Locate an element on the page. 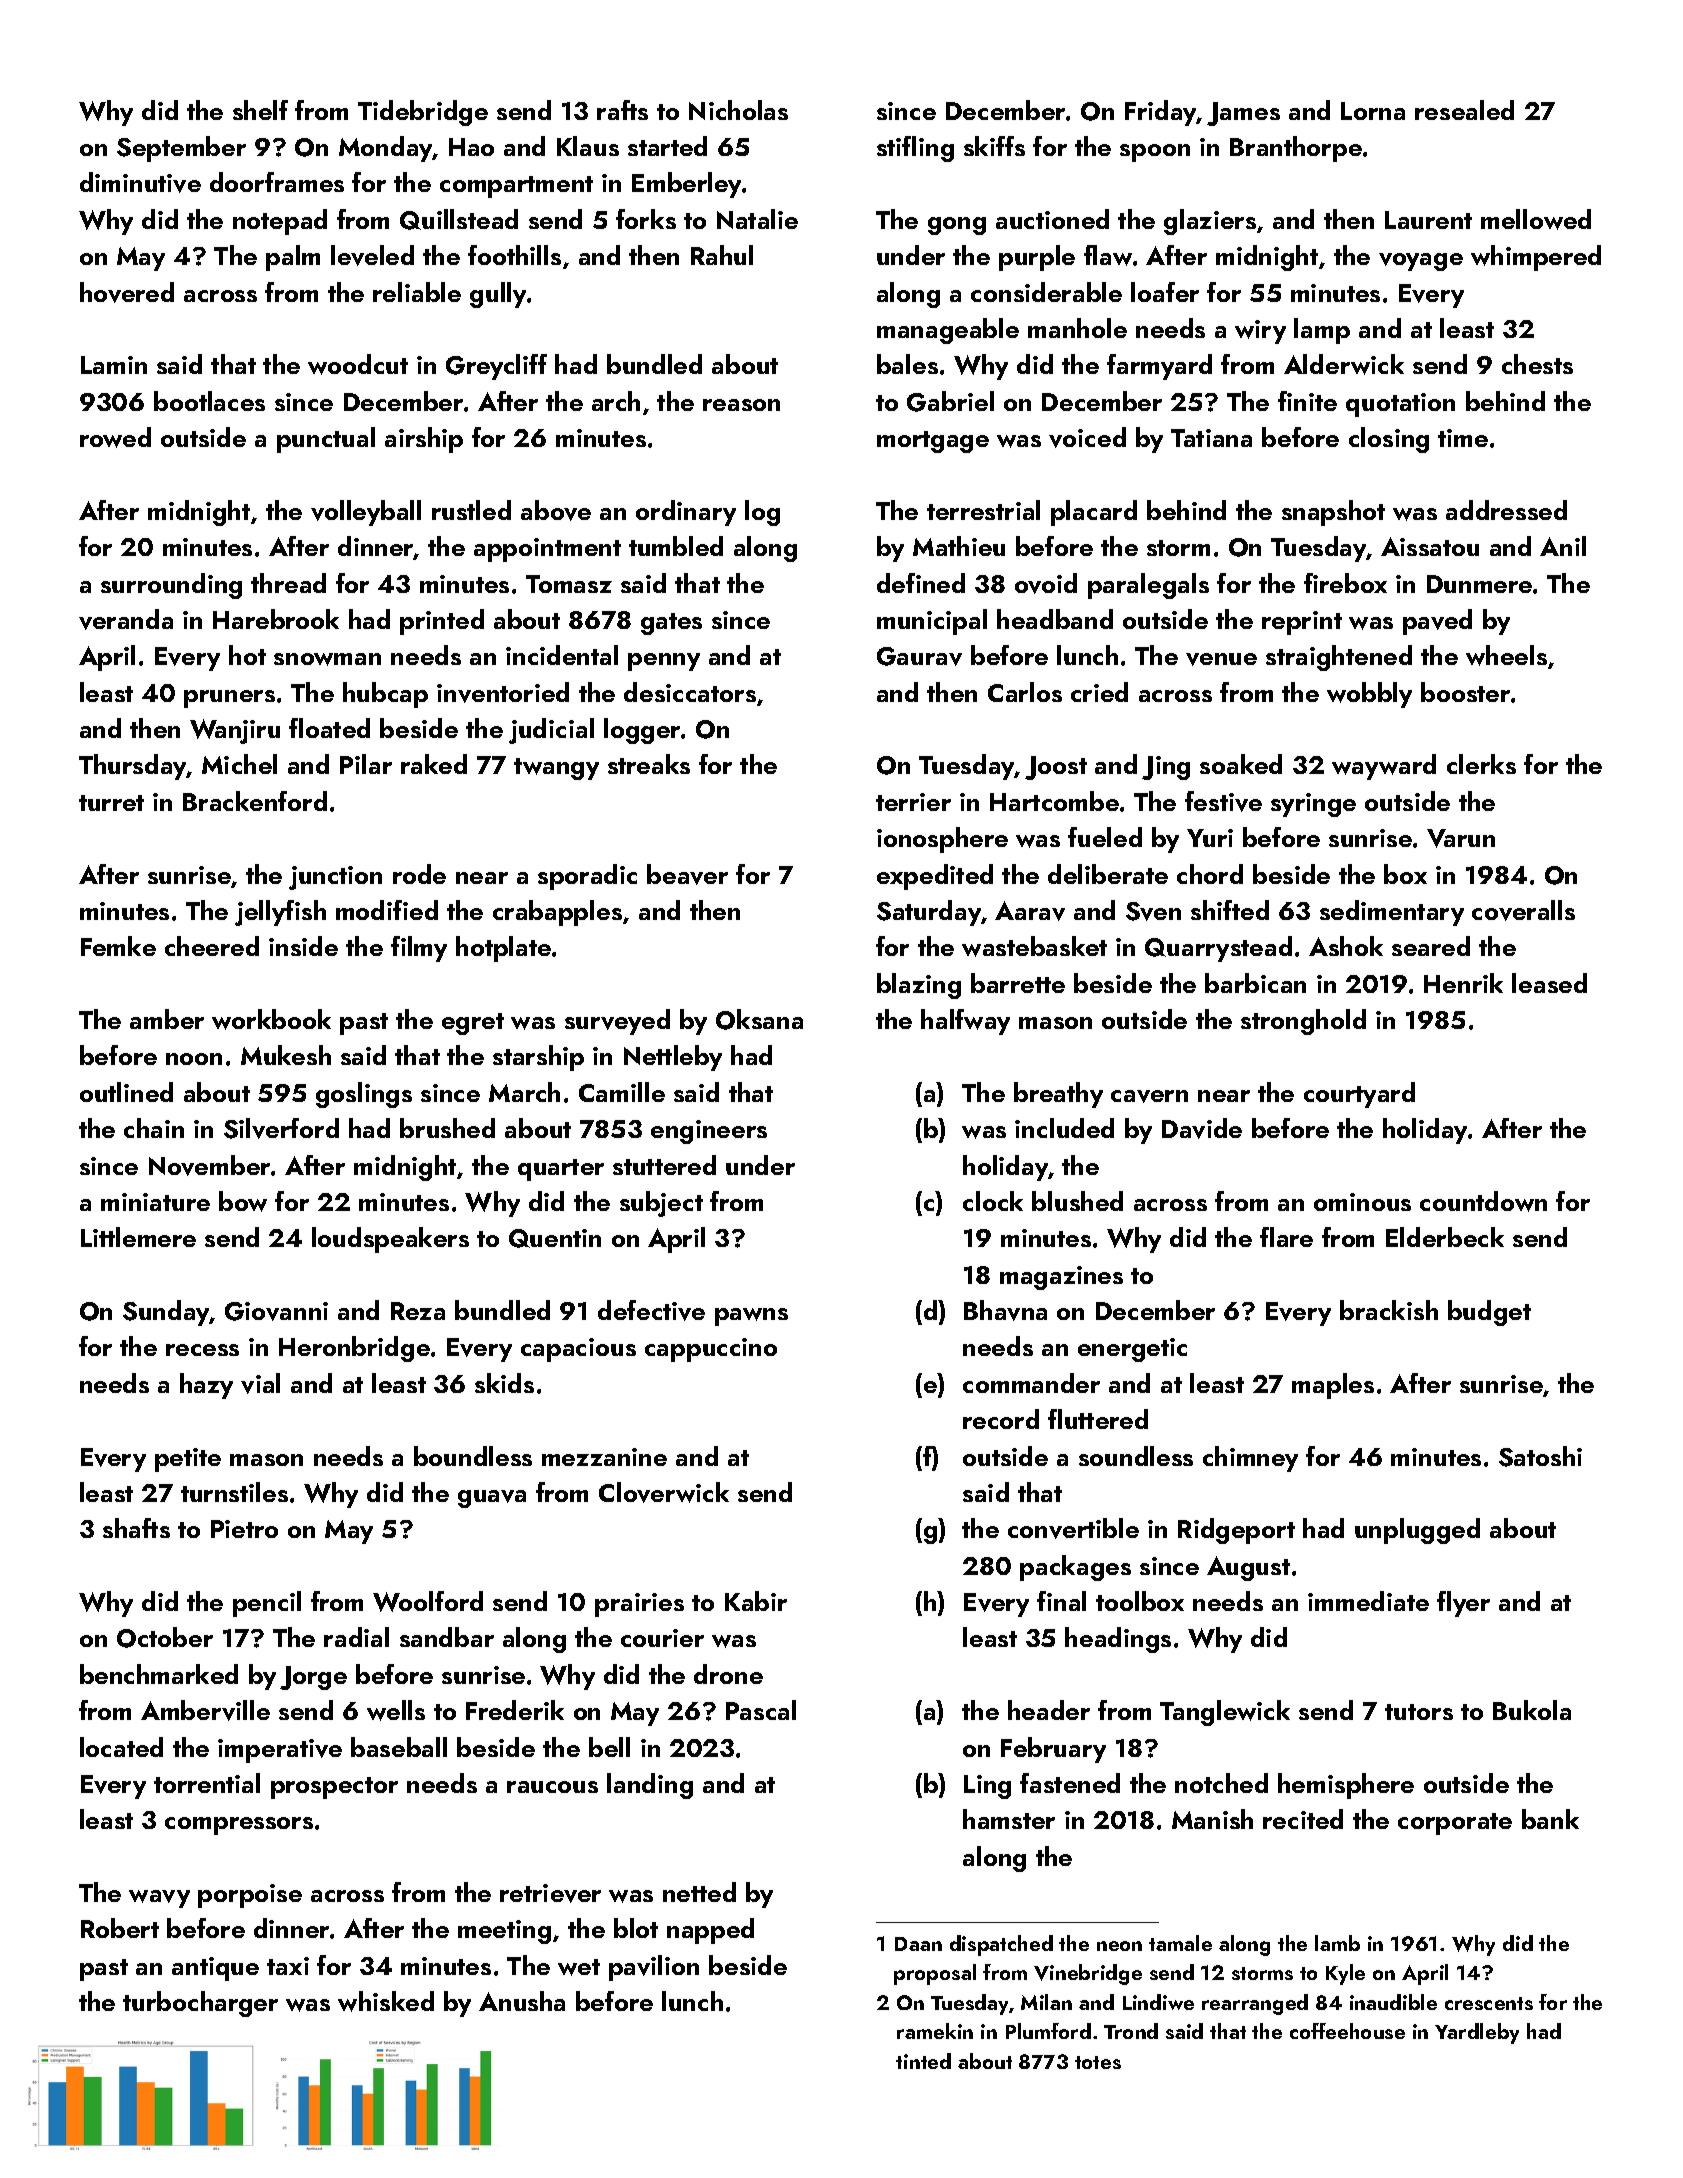 This page has width=1683, height=2178. mellowed is located at coordinates (1536, 219).
